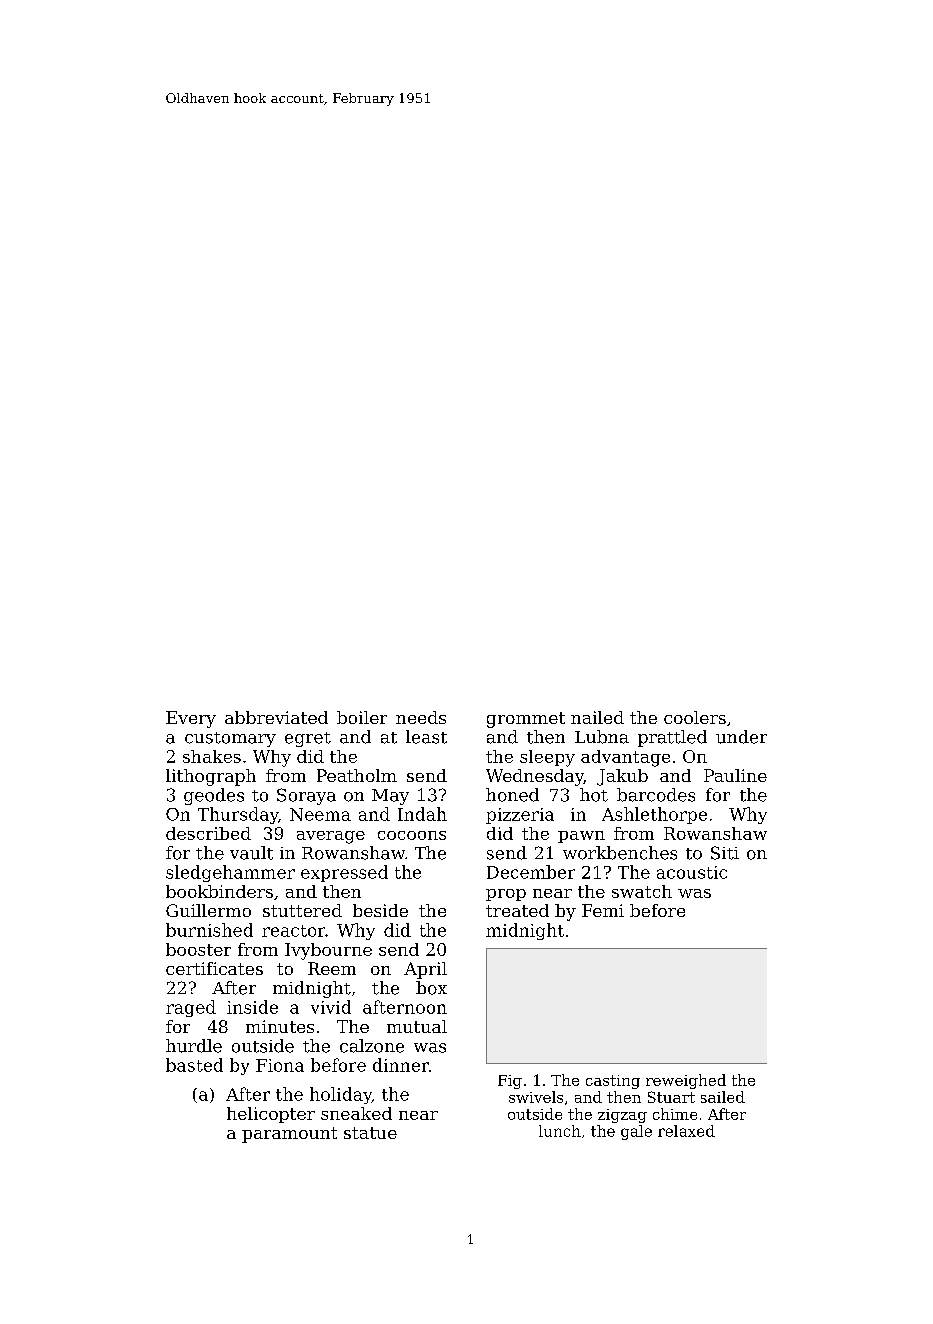 Image resolution: width=933 pixels, height=1324 pixels. I want to click on statue, so click(370, 1133).
